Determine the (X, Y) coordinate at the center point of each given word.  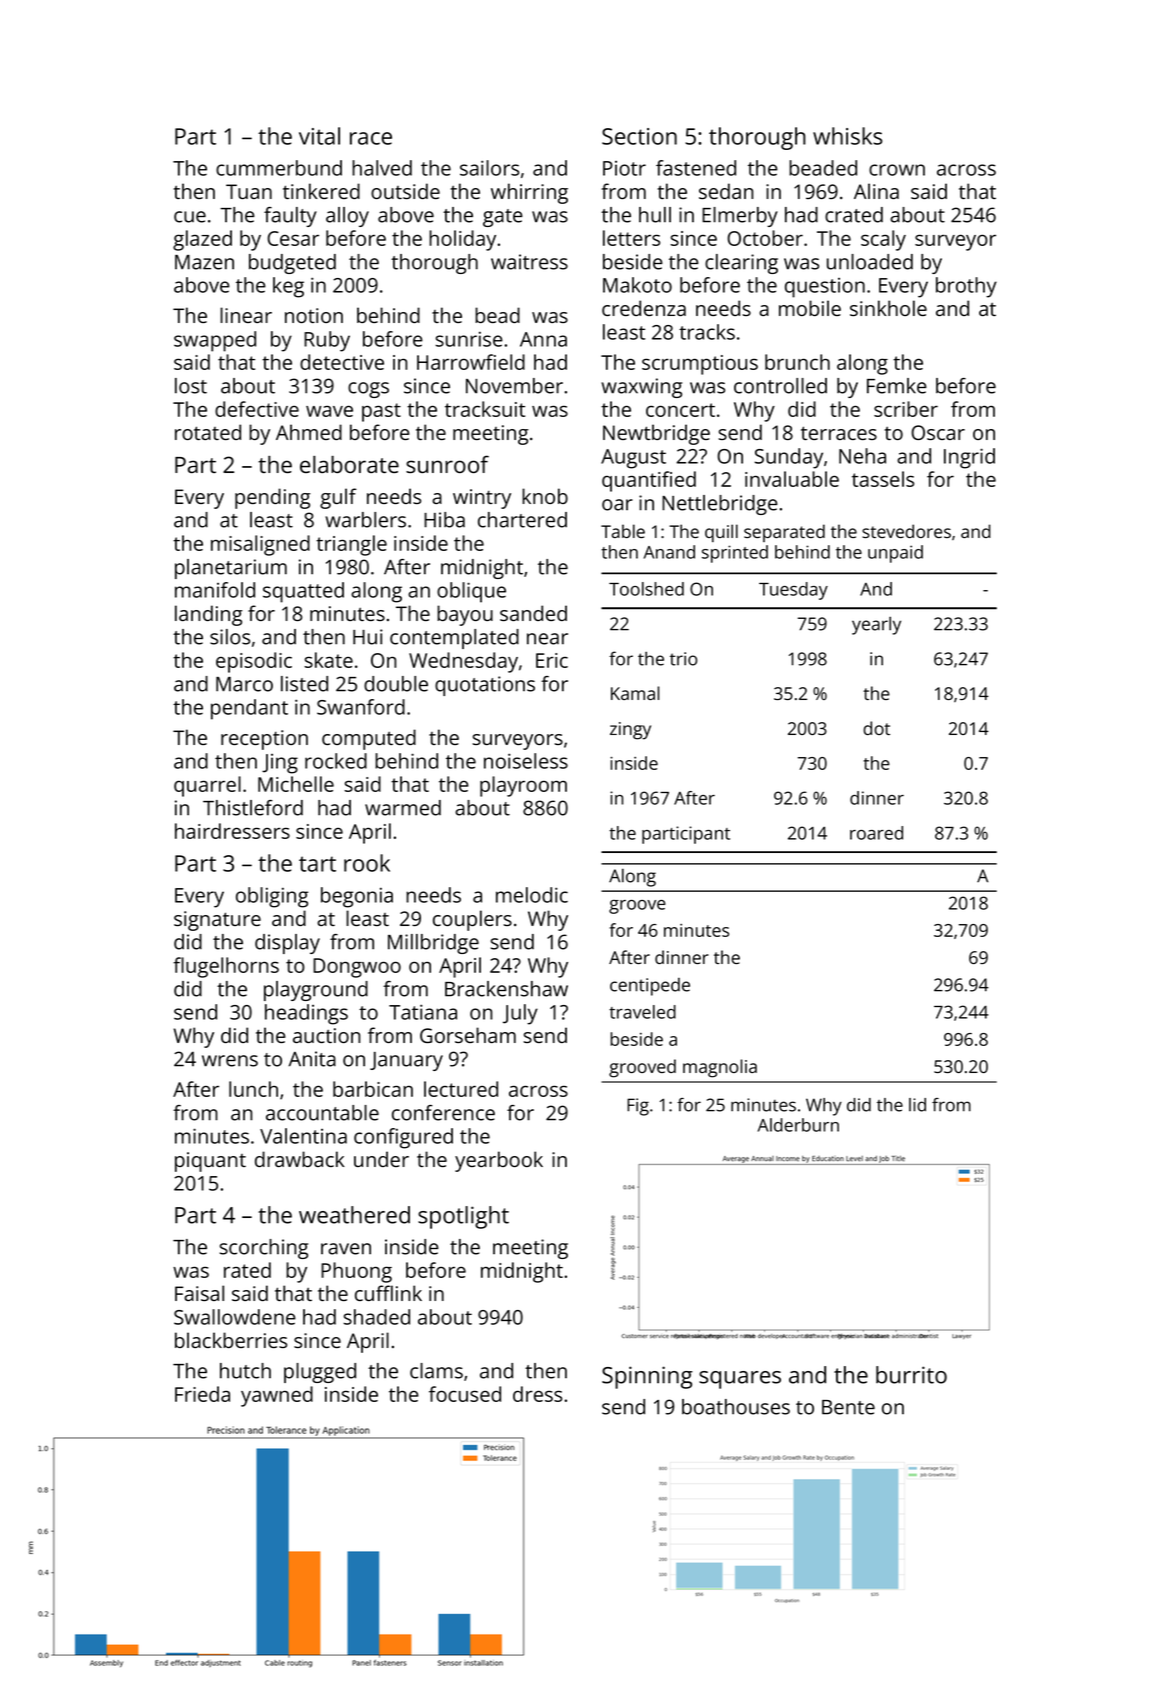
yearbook (499, 1161)
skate (328, 660)
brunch (797, 362)
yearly (876, 626)
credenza (644, 308)
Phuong (356, 1272)
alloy (347, 217)
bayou (465, 615)
